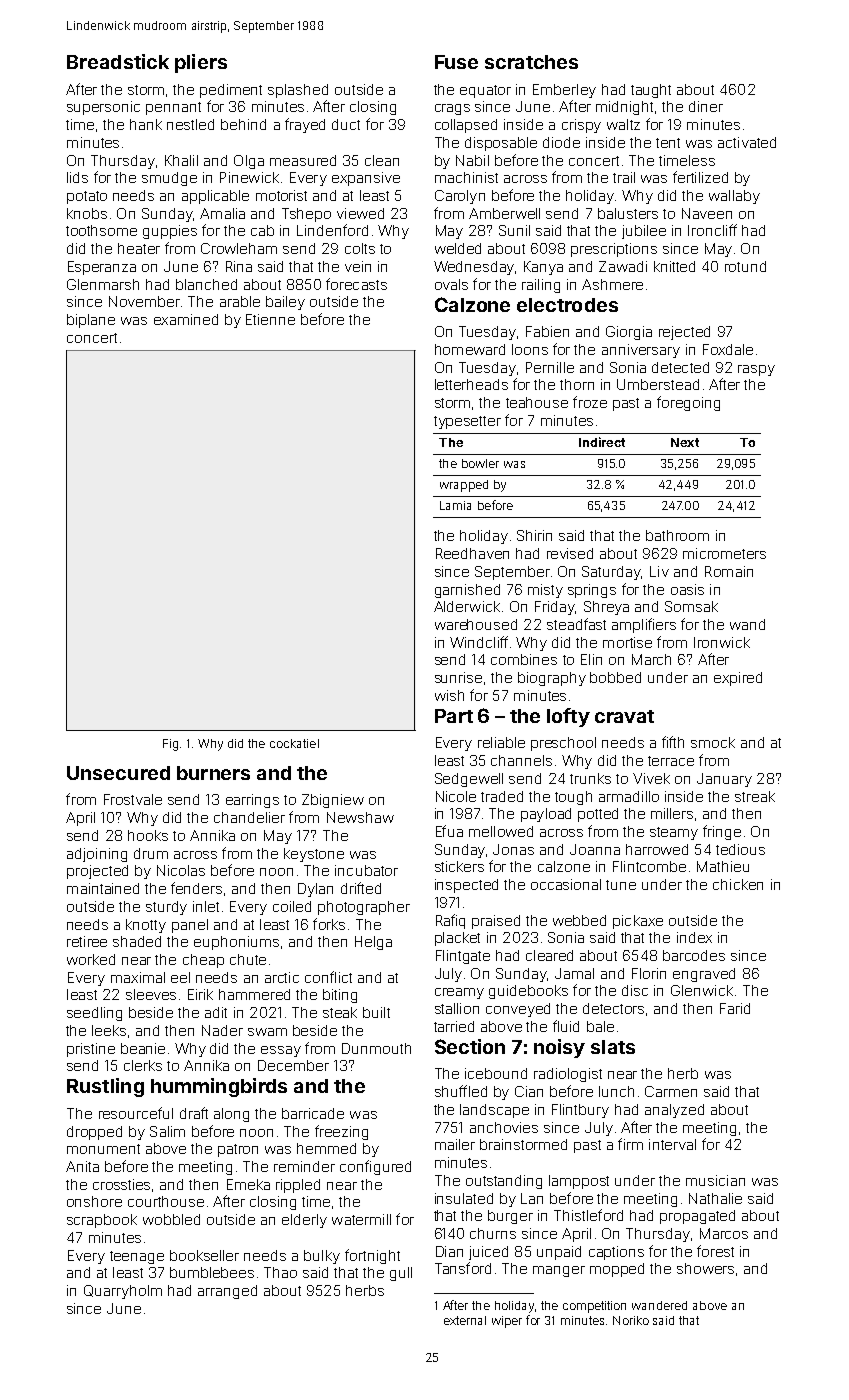  Describe the element at coordinates (455, 505) in the document. I see `Lamia` at that location.
